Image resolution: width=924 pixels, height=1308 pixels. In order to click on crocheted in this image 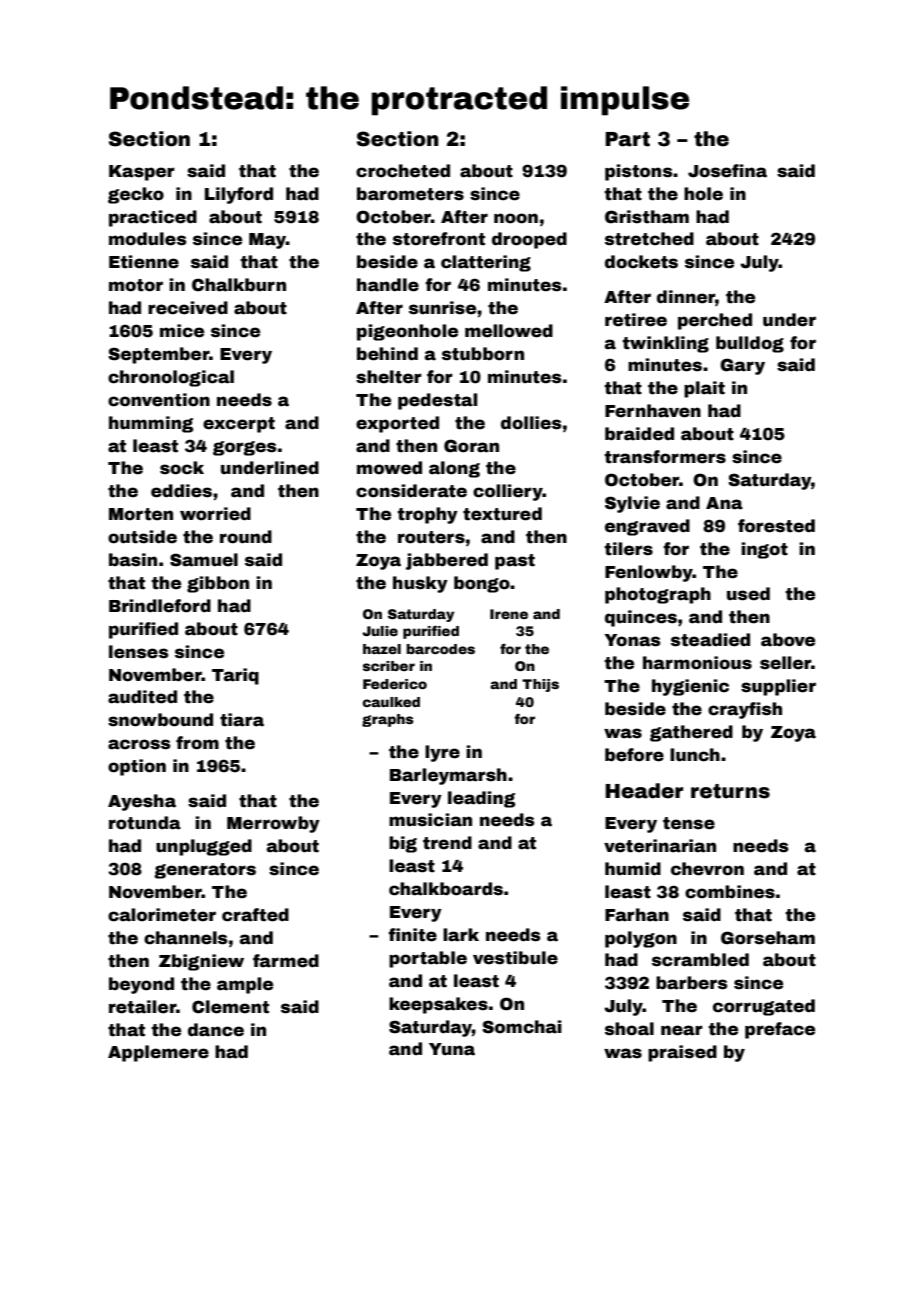, I will do `click(403, 171)`.
